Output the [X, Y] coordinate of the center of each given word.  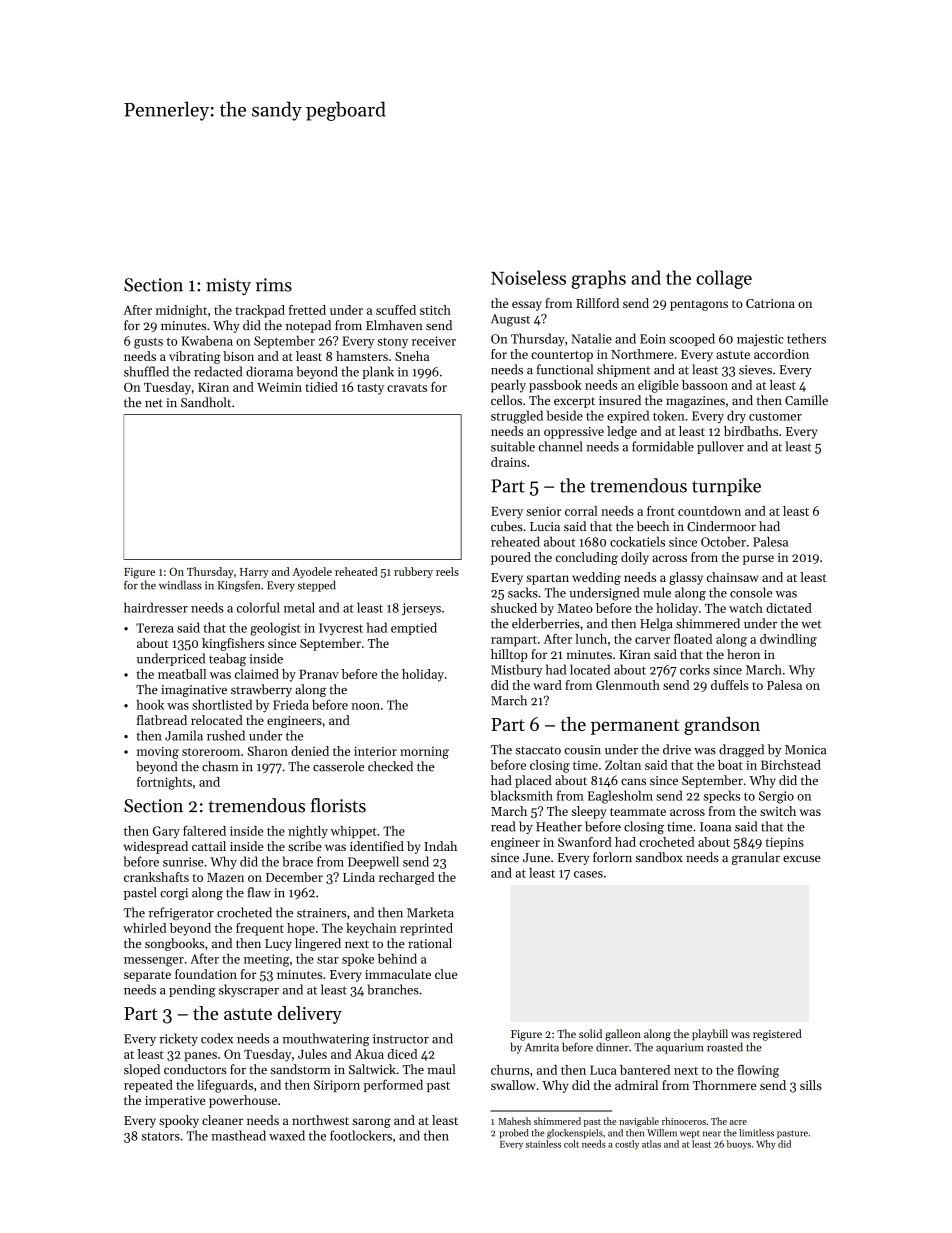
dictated [789, 608]
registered [777, 1035]
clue [446, 974]
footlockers [361, 1135]
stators [161, 1136]
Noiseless [528, 277]
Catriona [770, 303]
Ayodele [312, 572]
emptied [414, 628]
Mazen [225, 877]
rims [274, 285]
